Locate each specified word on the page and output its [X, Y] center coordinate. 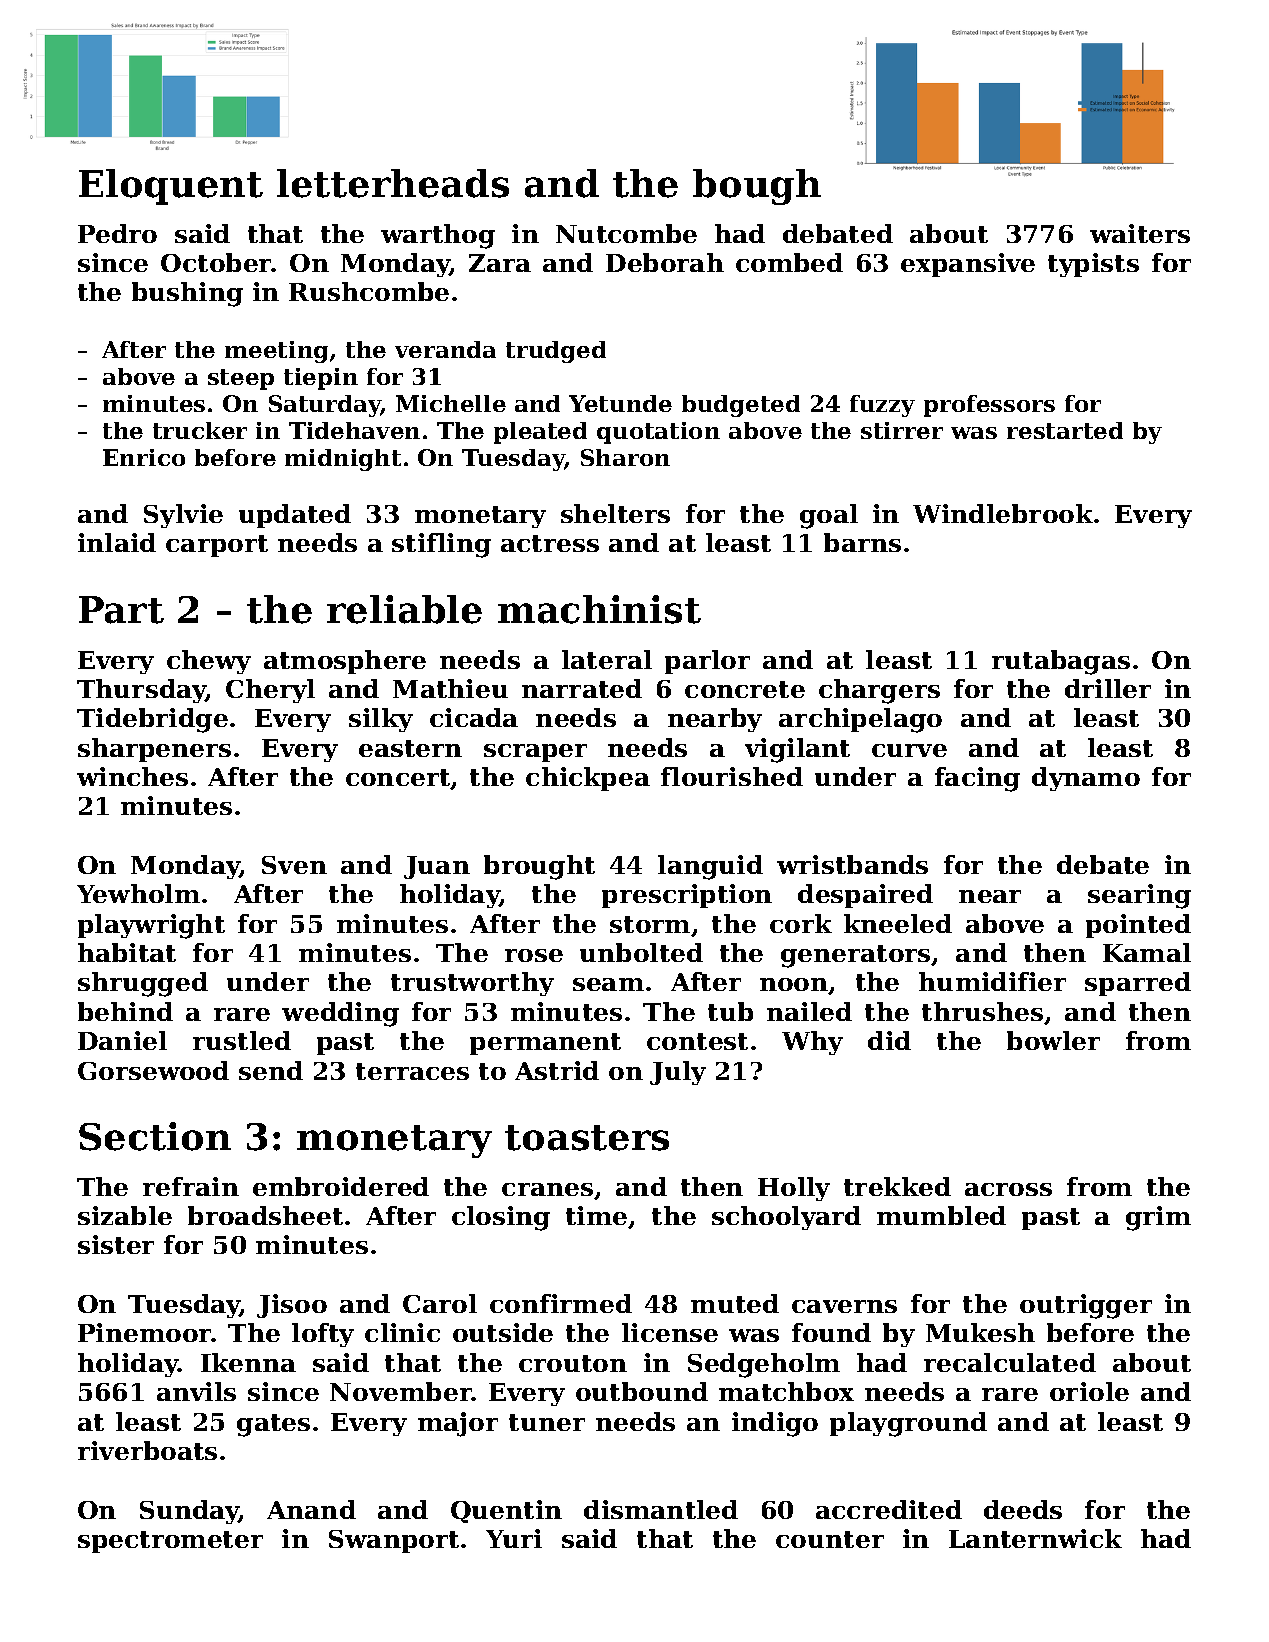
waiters [1140, 233]
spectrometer [170, 1542]
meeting [276, 352]
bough [757, 187]
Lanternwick [1035, 1538]
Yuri [514, 1538]
